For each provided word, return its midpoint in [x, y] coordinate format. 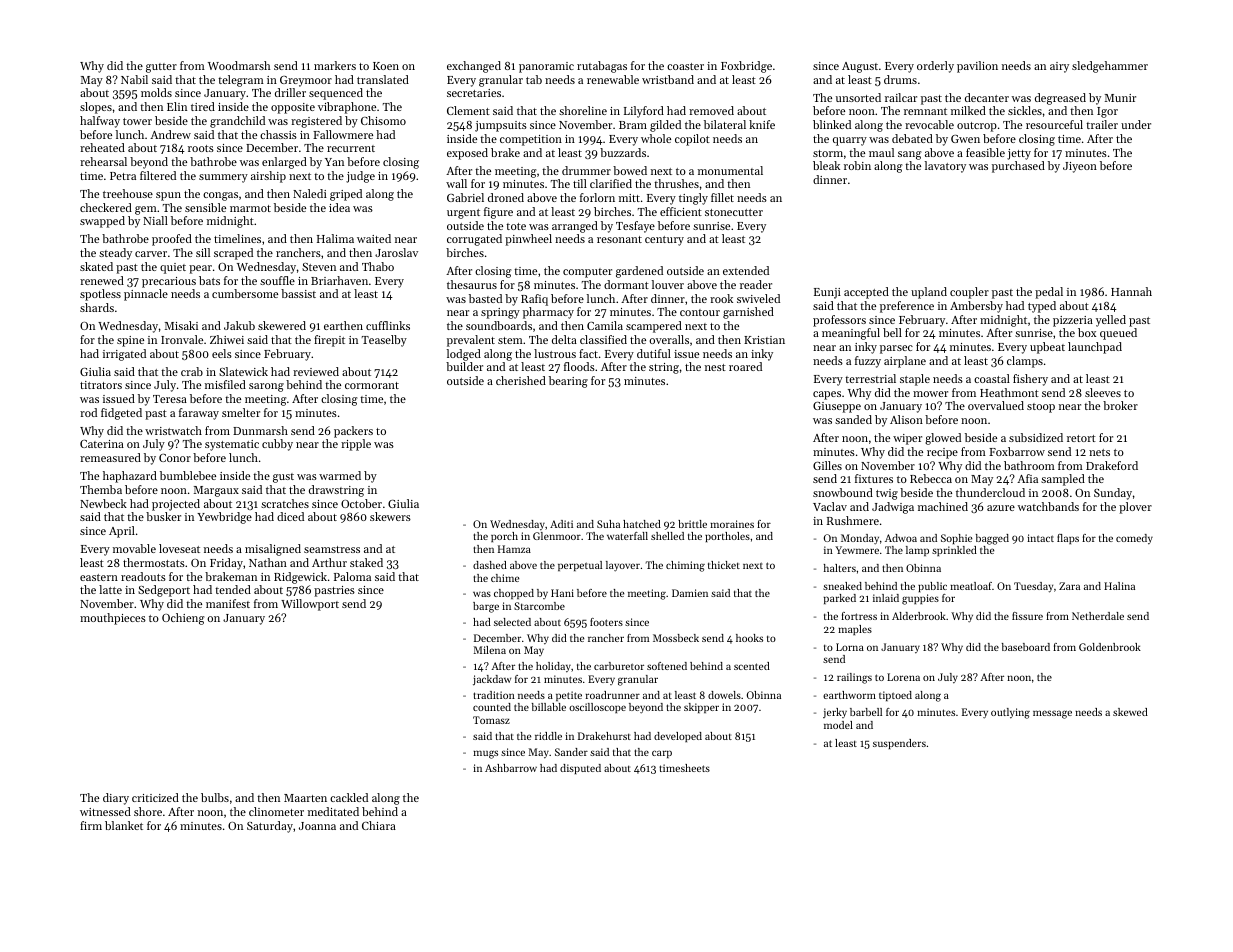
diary [116, 799]
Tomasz [491, 720]
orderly [935, 67]
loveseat [179, 548]
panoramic [546, 67]
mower [930, 394]
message [1052, 714]
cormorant [372, 385]
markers [335, 65]
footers [606, 622]
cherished [521, 380]
